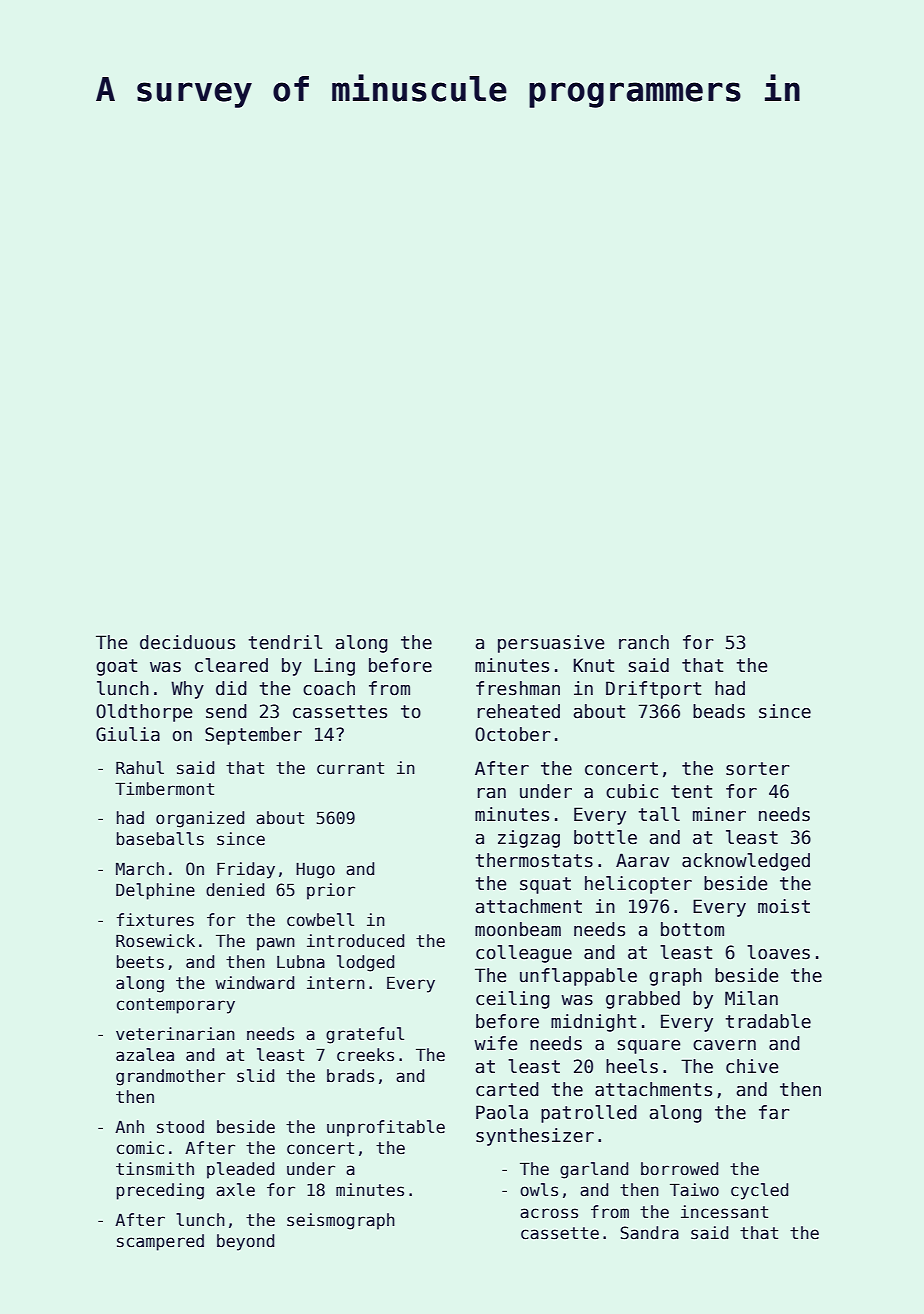 The image size is (924, 1314). What do you see at coordinates (513, 734) in the screenshot?
I see `October` at bounding box center [513, 734].
